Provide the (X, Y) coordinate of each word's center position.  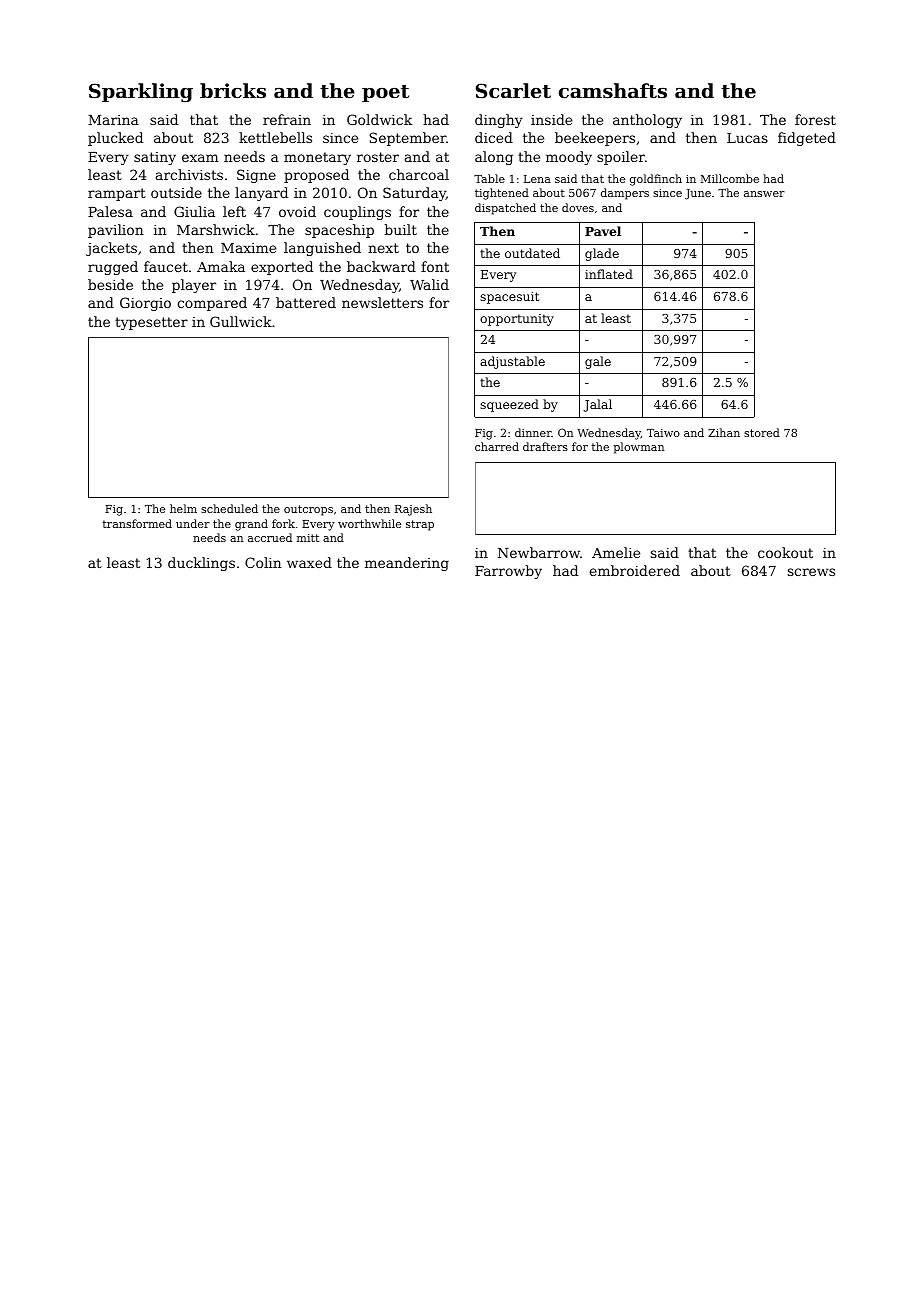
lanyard (261, 194)
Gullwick (241, 321)
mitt (308, 538)
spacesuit (509, 298)
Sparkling (141, 93)
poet (385, 93)
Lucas (747, 138)
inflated (609, 274)
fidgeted (807, 139)
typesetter (151, 323)
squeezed (509, 405)
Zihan (724, 432)
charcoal (419, 174)
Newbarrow (539, 552)
